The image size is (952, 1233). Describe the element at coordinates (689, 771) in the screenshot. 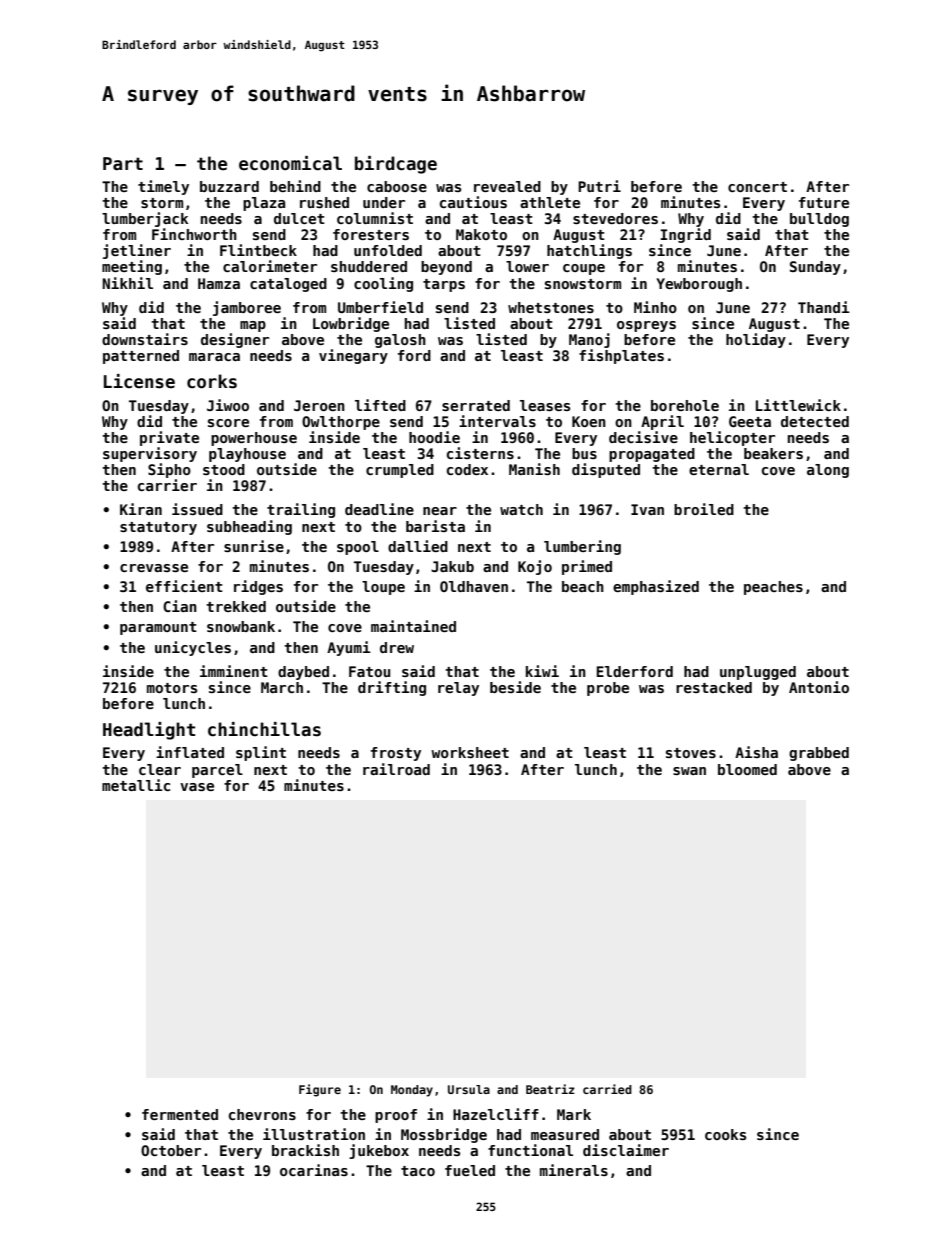

I see `swan` at that location.
